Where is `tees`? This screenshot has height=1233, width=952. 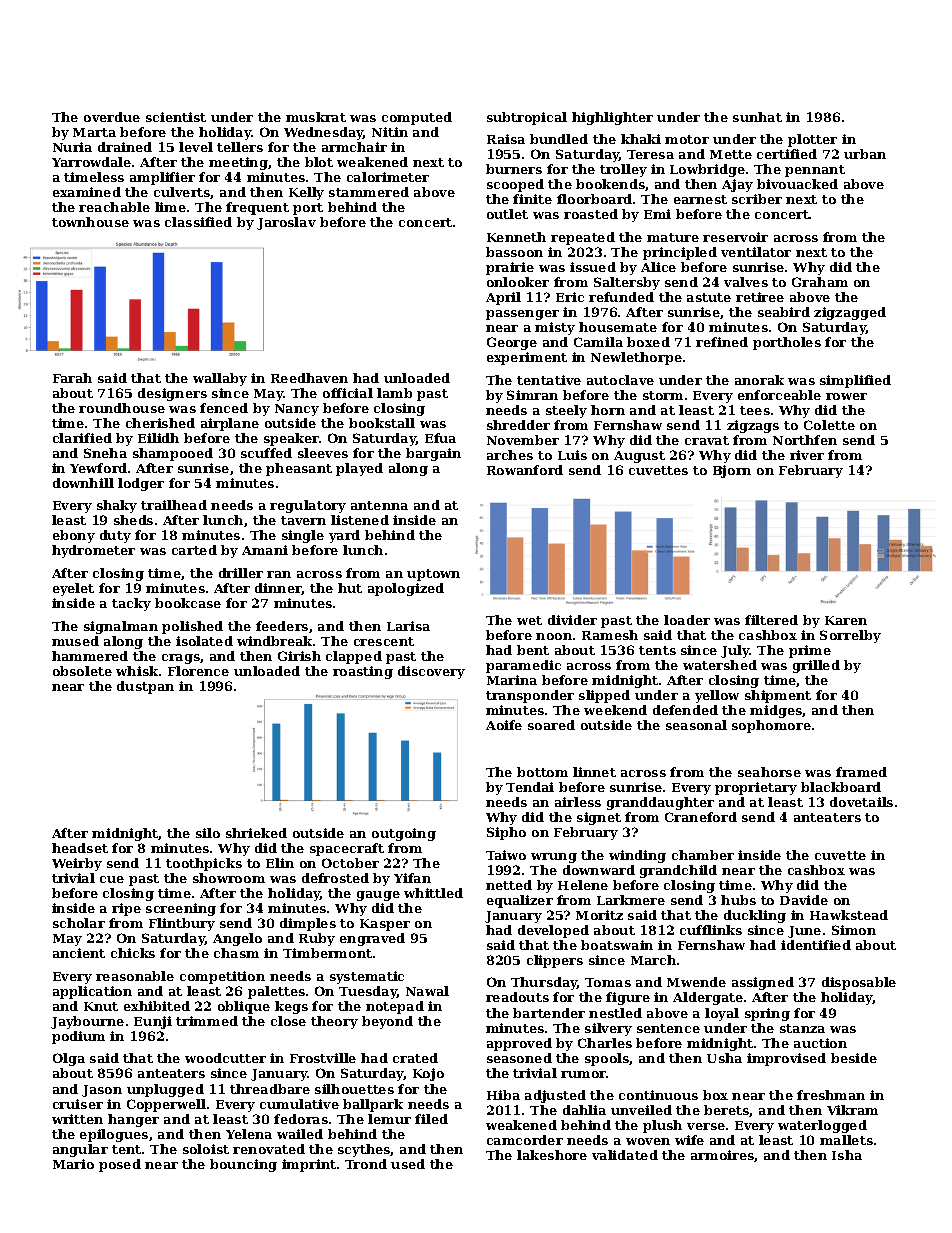 tees is located at coordinates (755, 410).
